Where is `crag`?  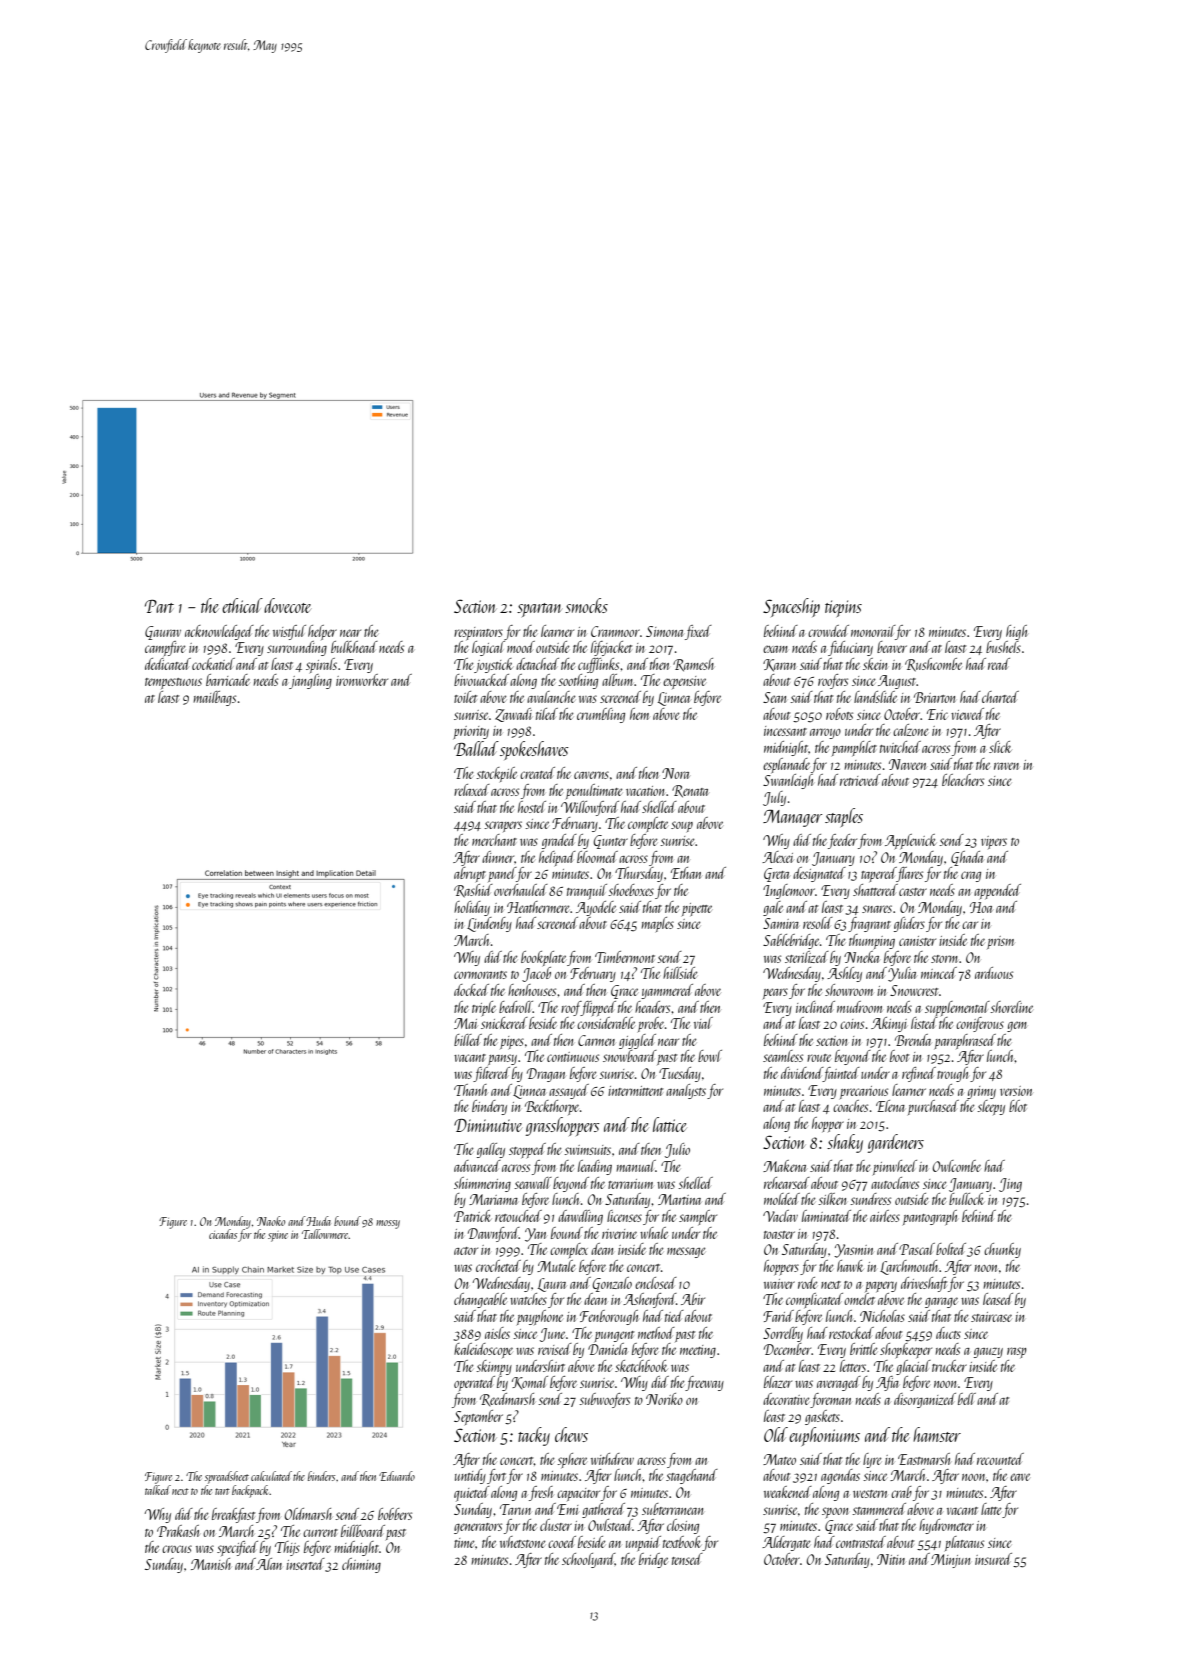 crag is located at coordinates (971, 876).
